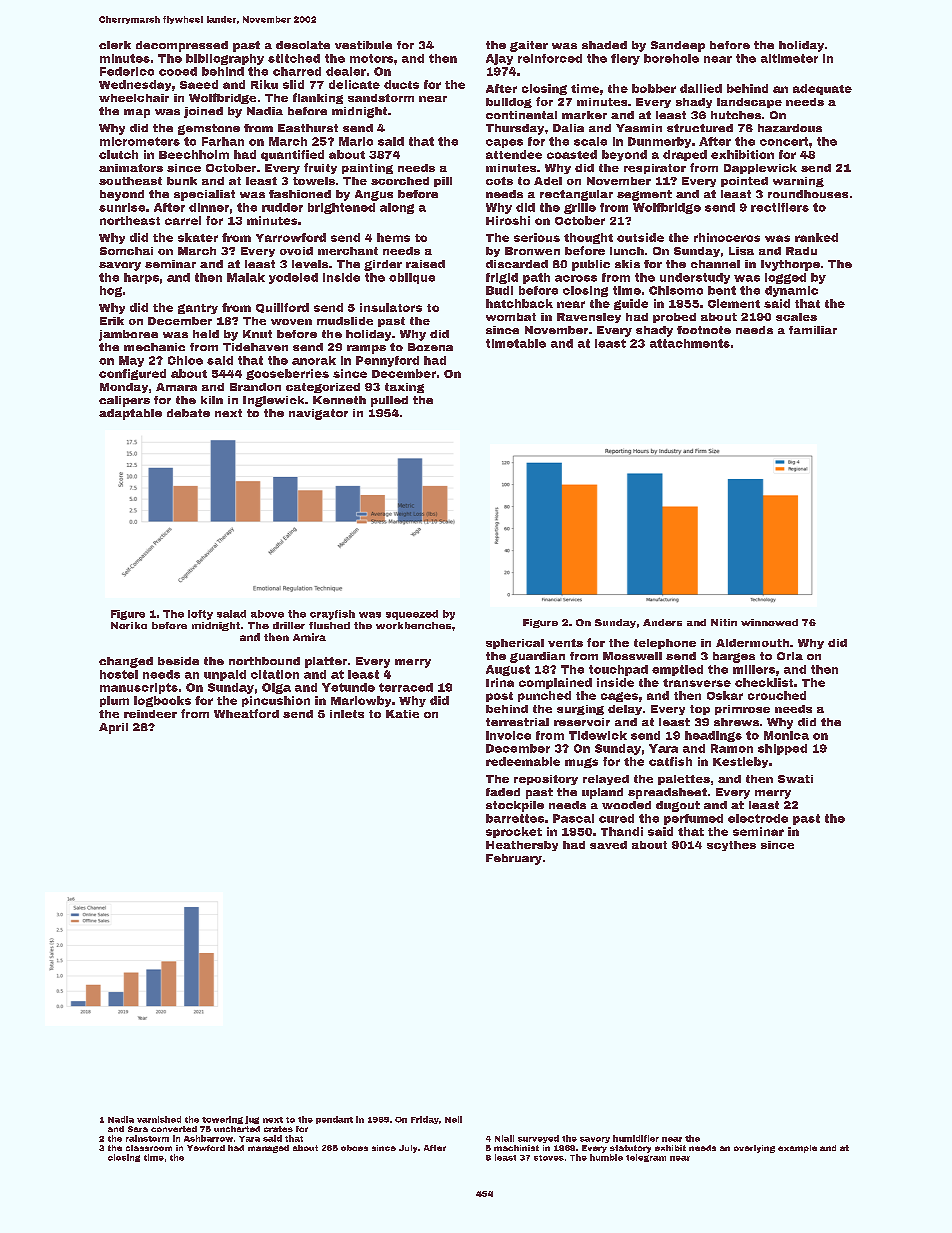 Image resolution: width=952 pixels, height=1233 pixels. What do you see at coordinates (199, 84) in the document?
I see `Saeed` at bounding box center [199, 84].
